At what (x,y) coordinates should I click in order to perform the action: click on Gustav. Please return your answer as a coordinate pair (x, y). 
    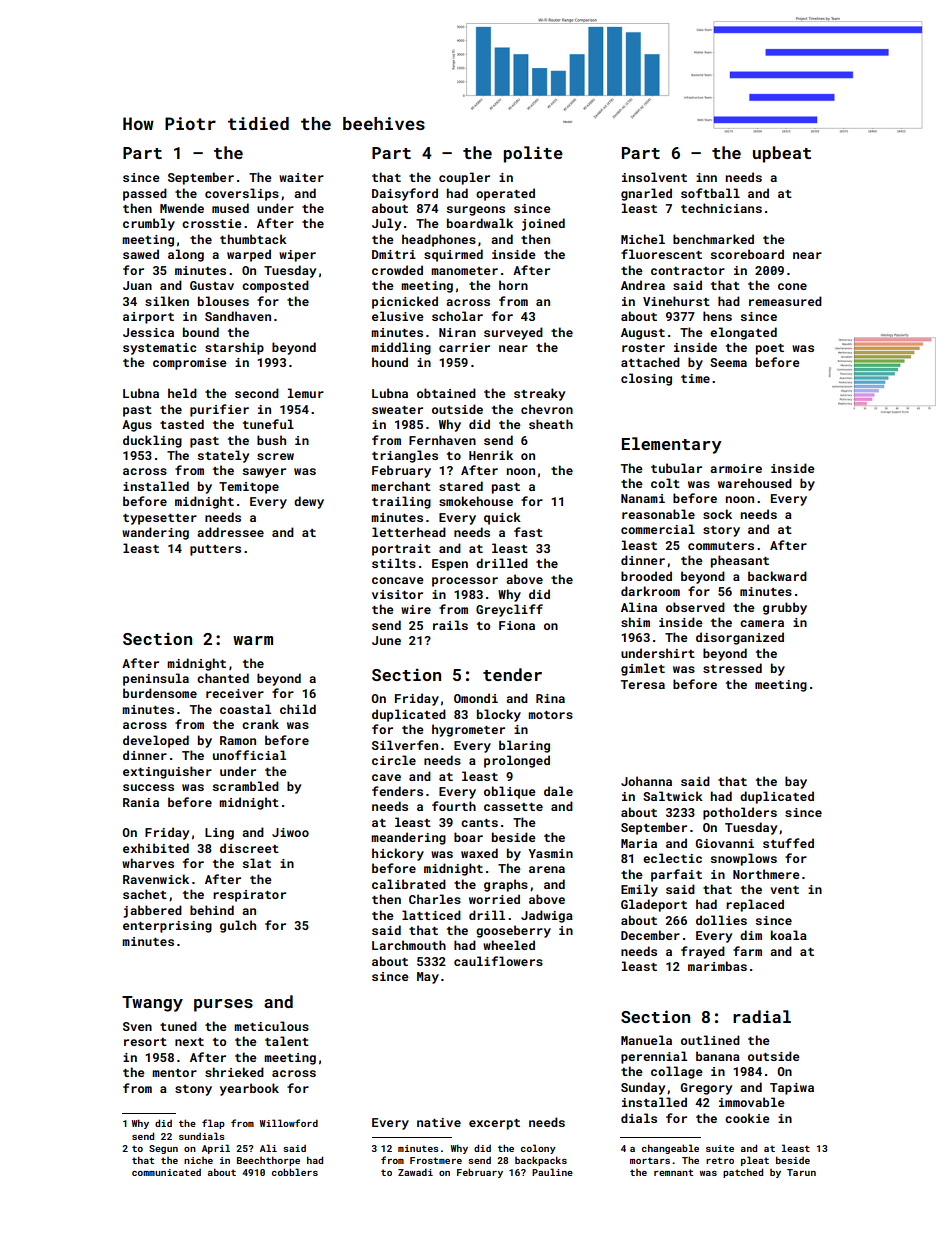
    Looking at the image, I should click on (212, 285).
